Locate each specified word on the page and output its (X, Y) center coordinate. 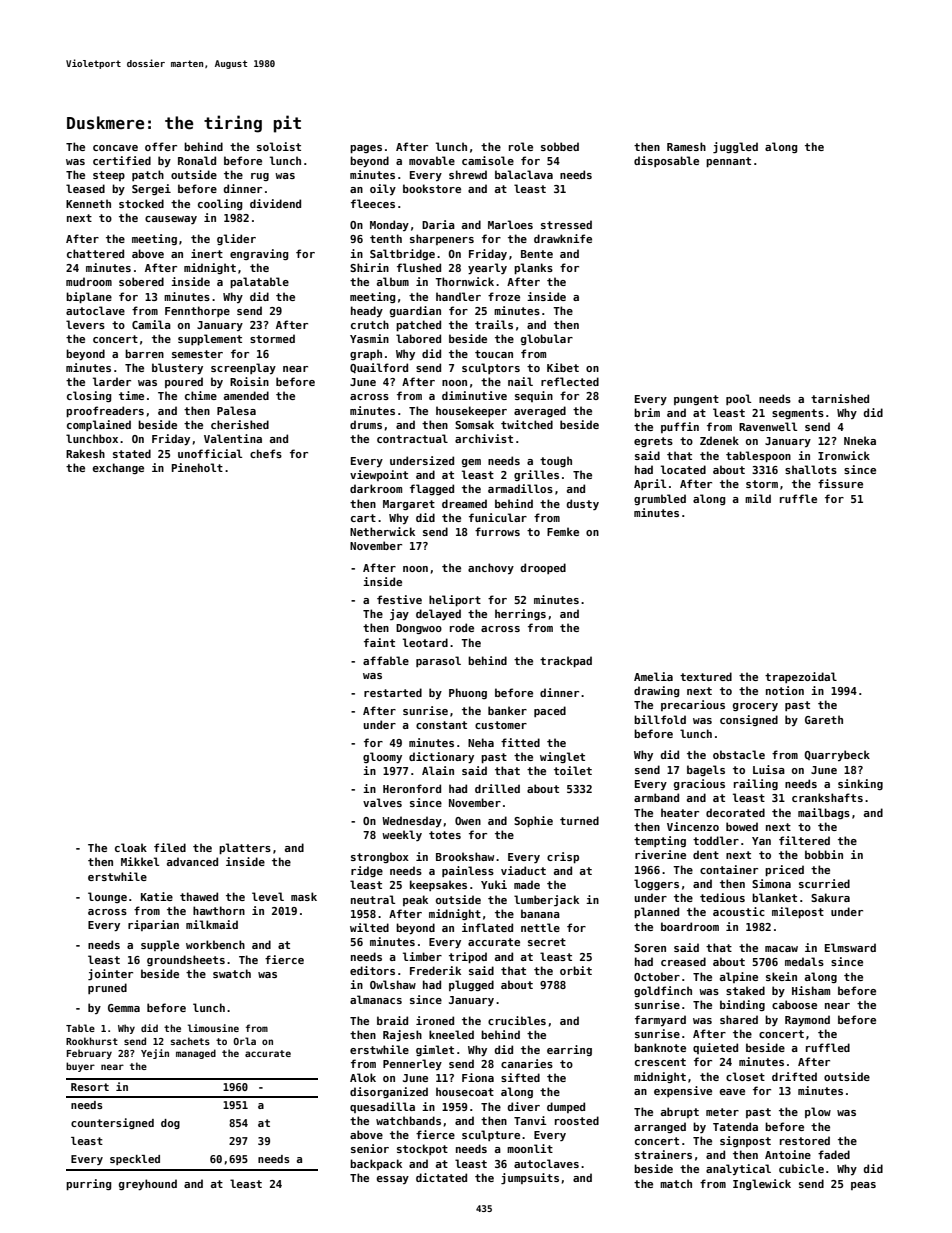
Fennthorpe (197, 311)
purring (89, 1184)
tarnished (840, 398)
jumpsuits (530, 1178)
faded (834, 1154)
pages (366, 149)
